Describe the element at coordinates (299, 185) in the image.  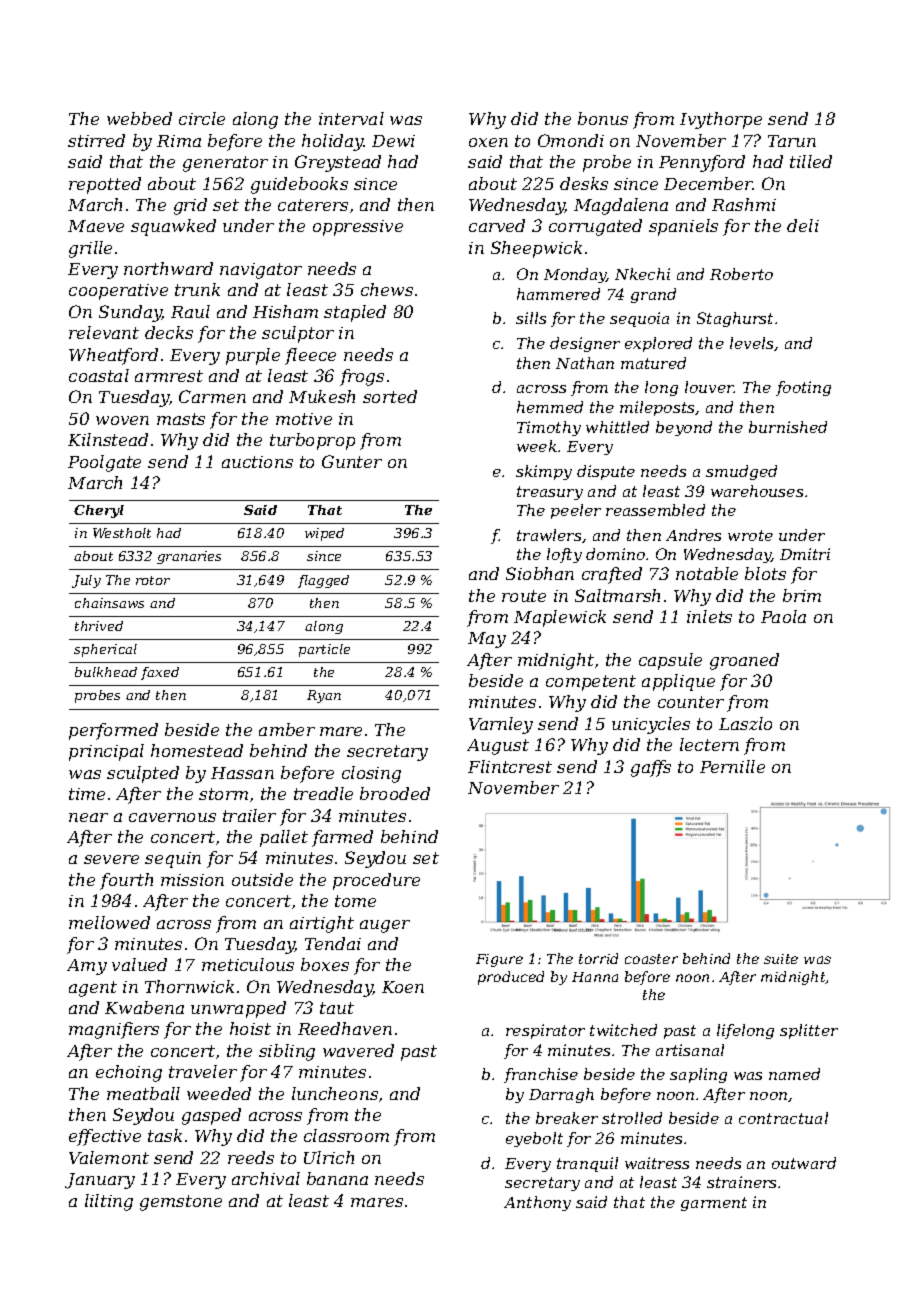
I see `guidebooks` at that location.
